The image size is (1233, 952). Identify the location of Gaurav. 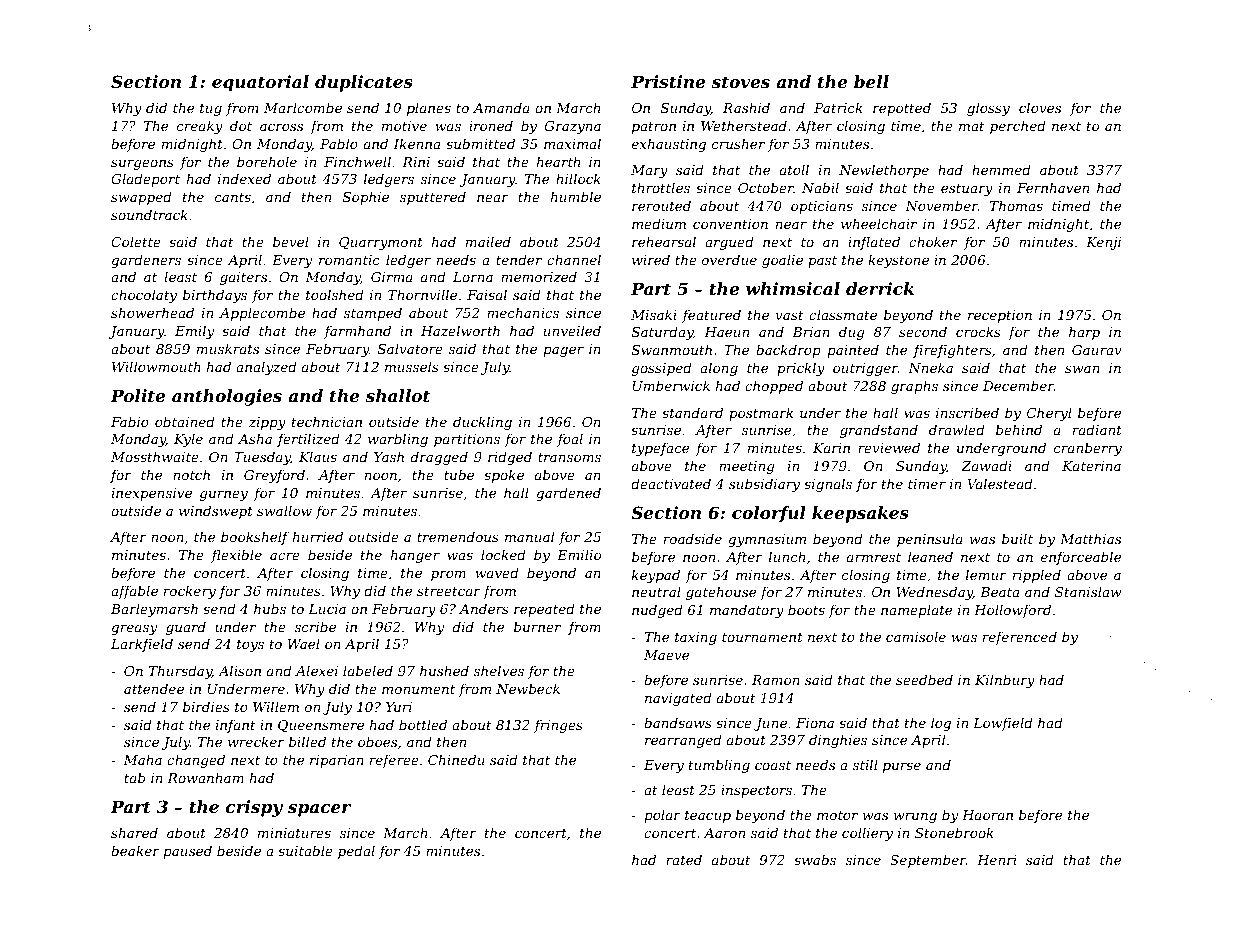
(1097, 350).
